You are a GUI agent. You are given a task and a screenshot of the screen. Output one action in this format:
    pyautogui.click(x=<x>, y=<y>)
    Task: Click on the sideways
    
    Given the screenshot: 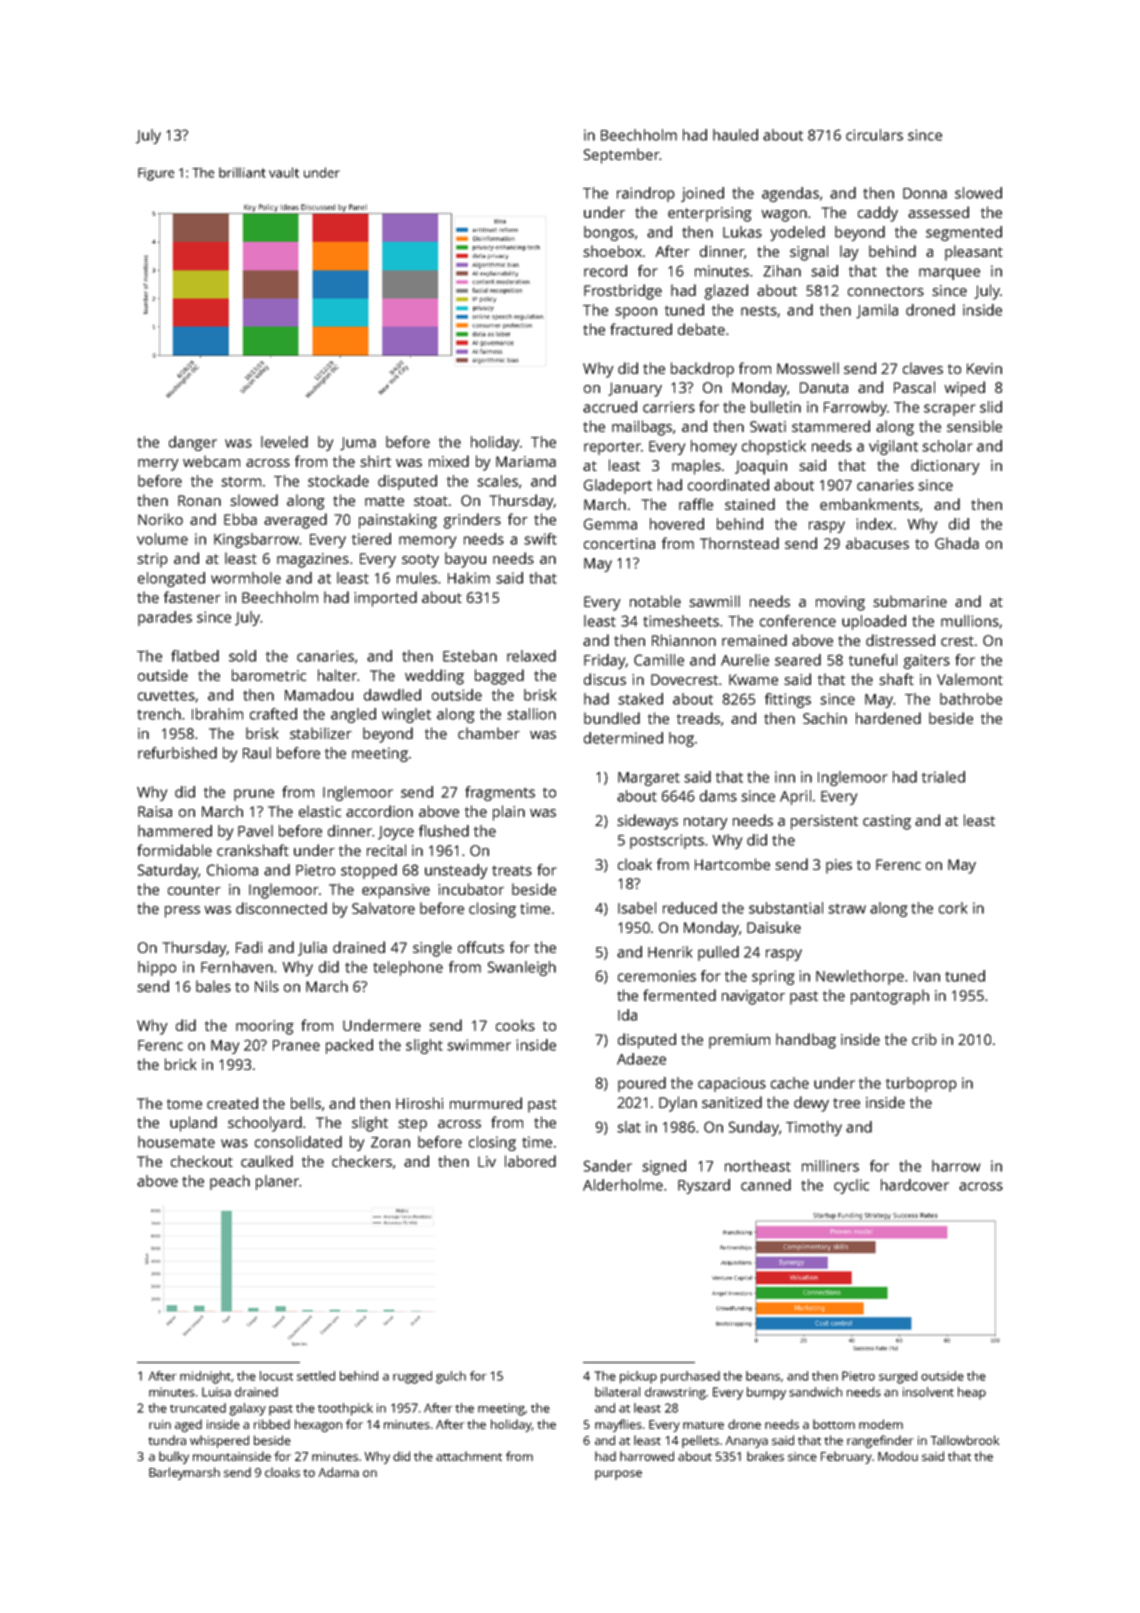 What is the action you would take?
    pyautogui.click(x=647, y=822)
